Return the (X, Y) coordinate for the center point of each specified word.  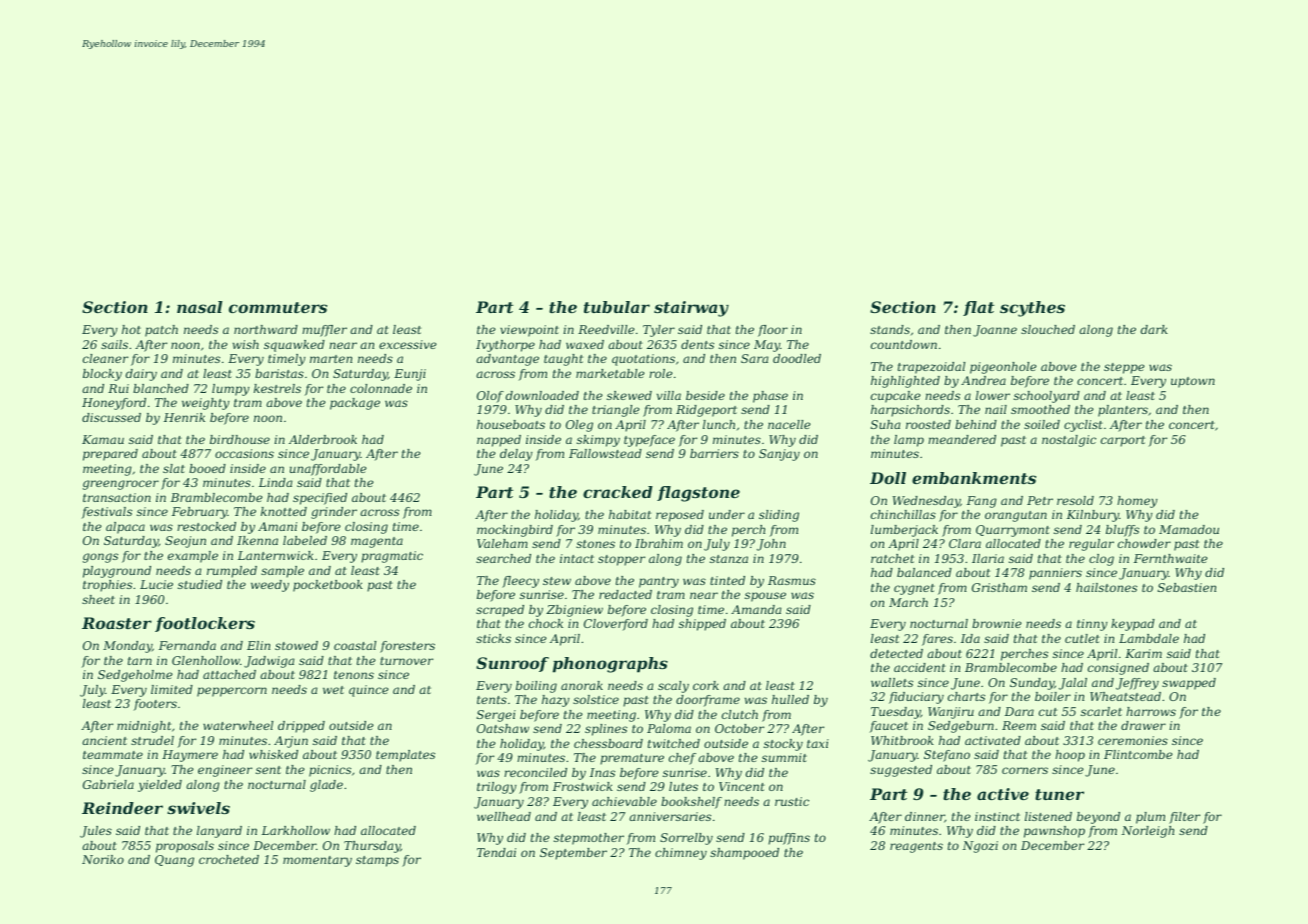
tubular (617, 307)
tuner (1059, 794)
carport (1123, 441)
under (727, 514)
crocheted (229, 859)
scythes (1032, 309)
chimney (681, 854)
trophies (107, 586)
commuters (278, 307)
